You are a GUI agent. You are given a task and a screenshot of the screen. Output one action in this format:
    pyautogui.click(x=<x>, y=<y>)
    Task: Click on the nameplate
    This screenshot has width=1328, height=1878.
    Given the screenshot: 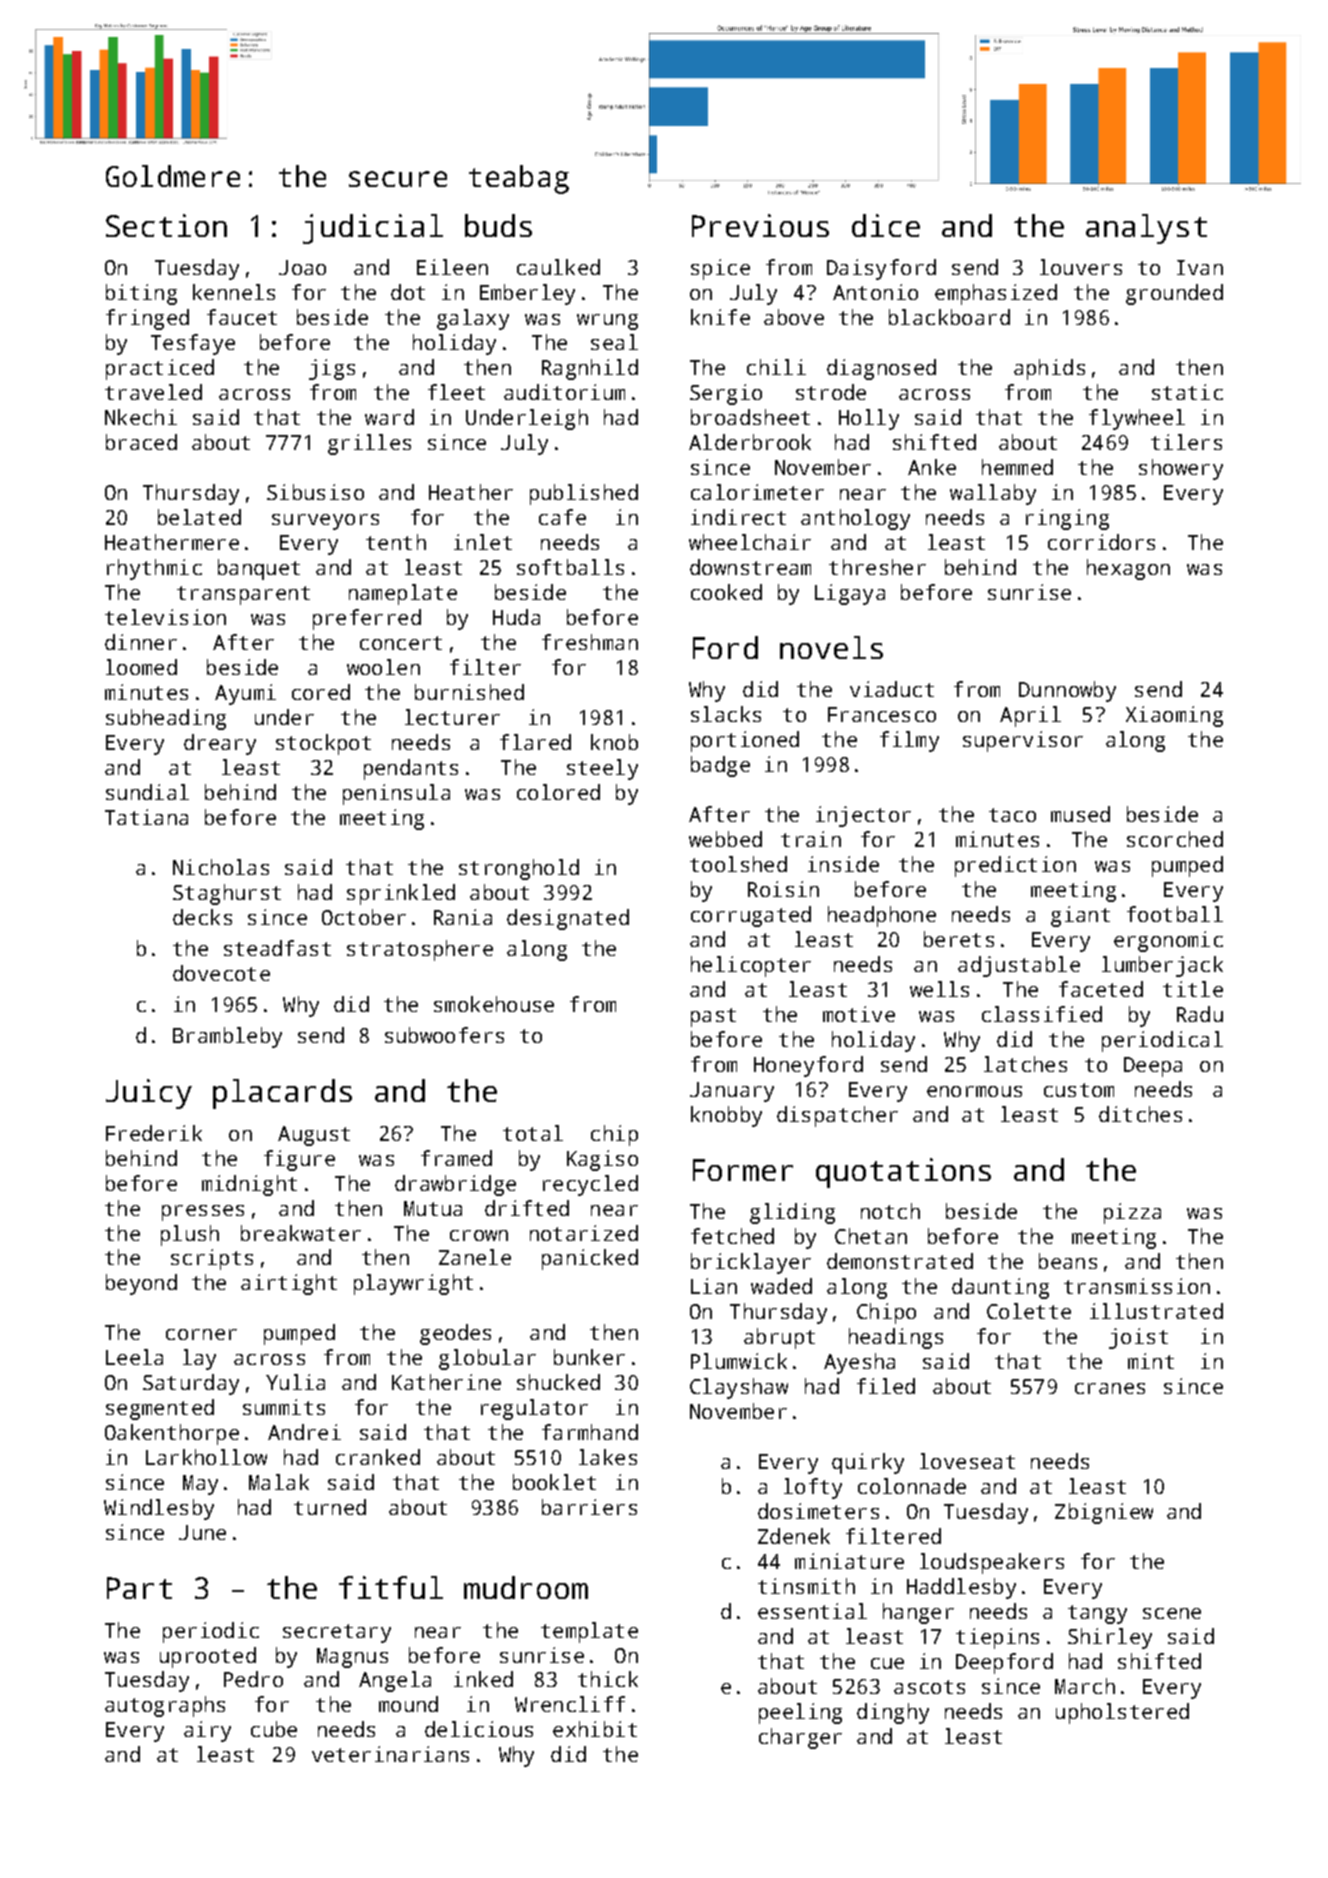 What is the action you would take?
    pyautogui.click(x=403, y=594)
